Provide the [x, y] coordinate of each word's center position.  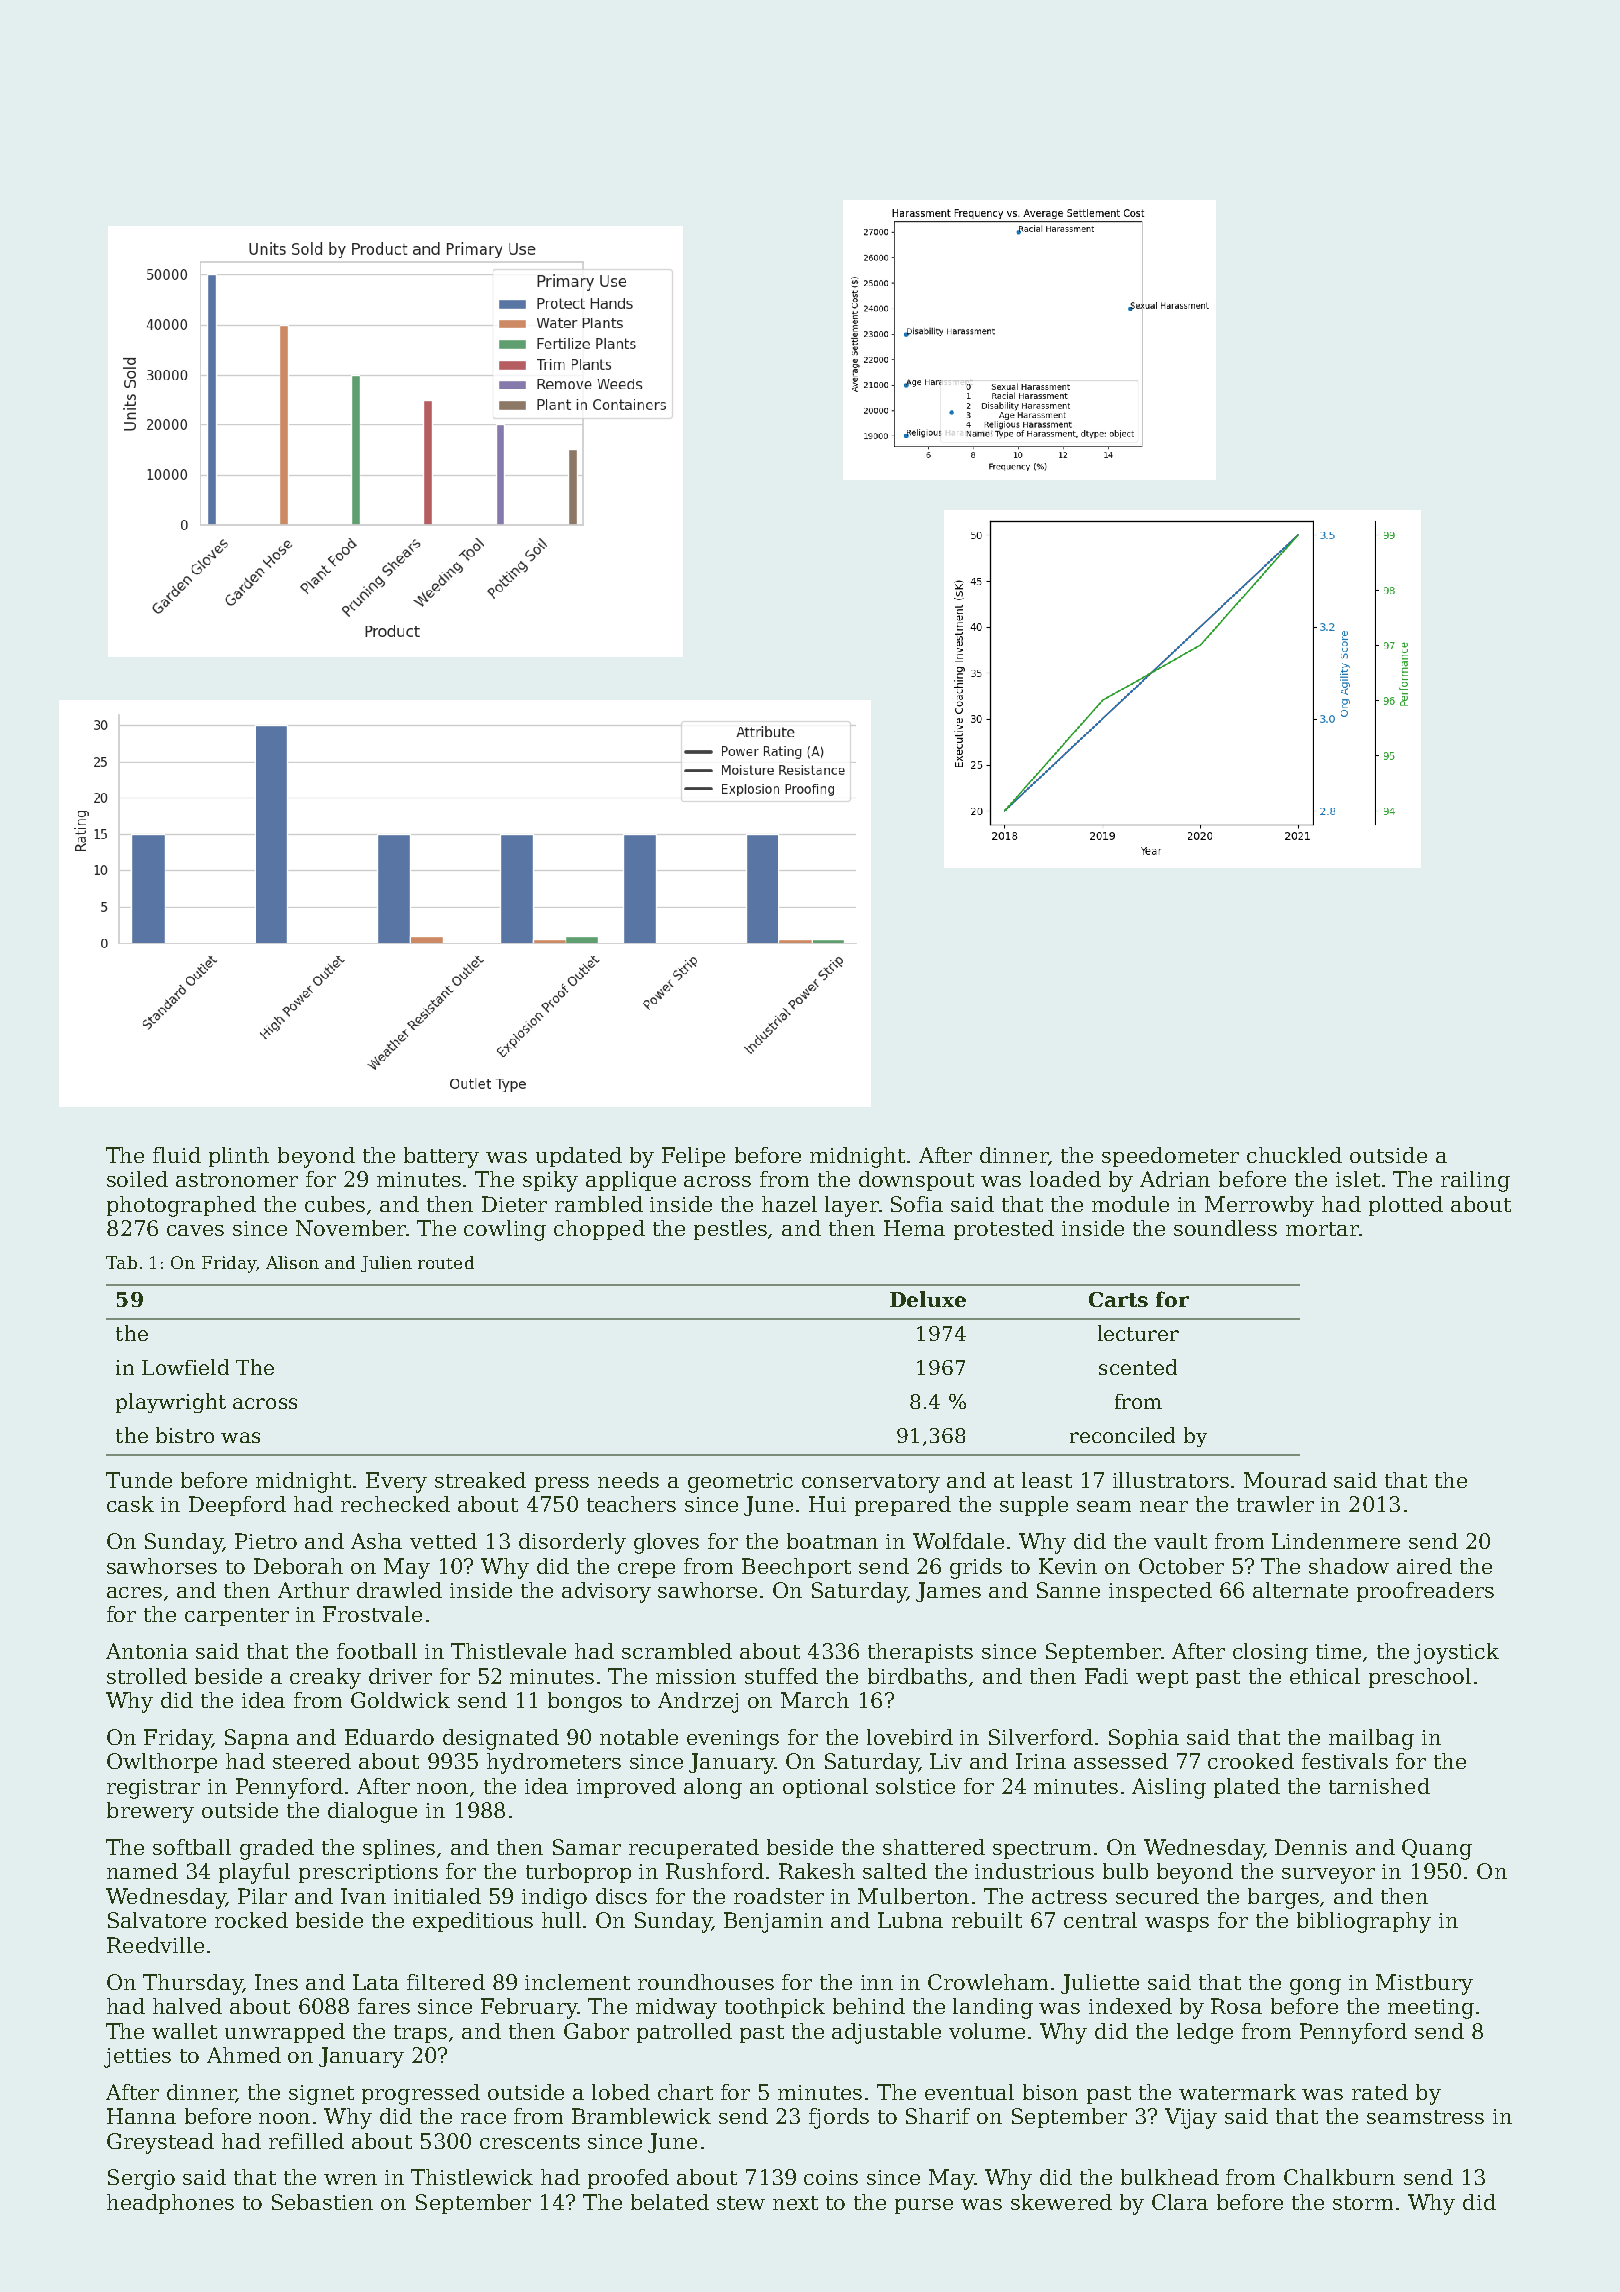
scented [1138, 1367]
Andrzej [698, 1702]
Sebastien [322, 2202]
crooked [1251, 1761]
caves [195, 1230]
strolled [147, 1676]
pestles [730, 1230]
